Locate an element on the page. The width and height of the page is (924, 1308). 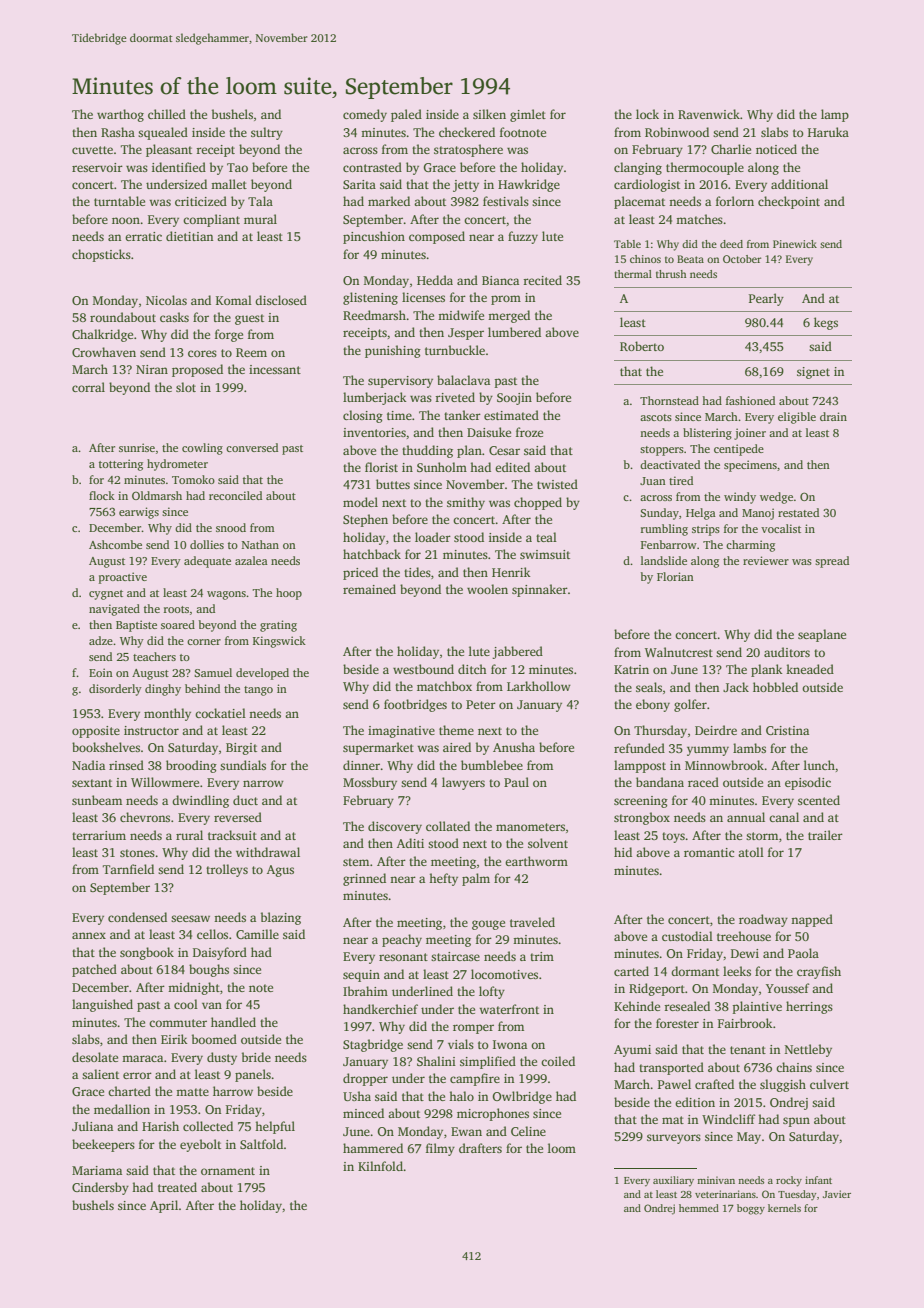
instructor is located at coordinates (151, 730).
